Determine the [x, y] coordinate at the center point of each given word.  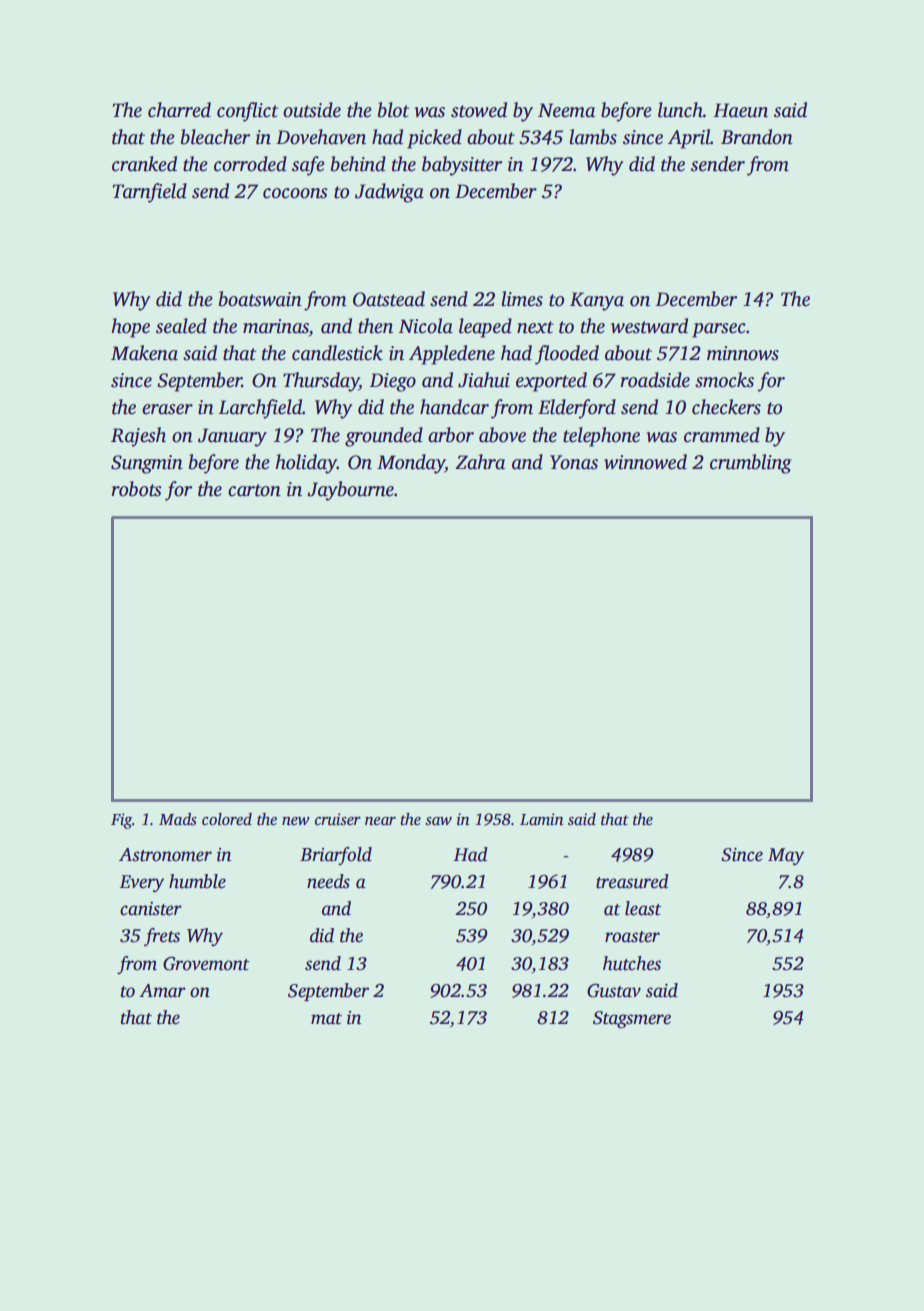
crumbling [751, 464]
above [502, 435]
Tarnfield [150, 193]
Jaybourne [350, 491]
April [689, 139]
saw [438, 821]
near [380, 821]
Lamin [542, 819]
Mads [178, 819]
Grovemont [206, 964]
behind [358, 164]
